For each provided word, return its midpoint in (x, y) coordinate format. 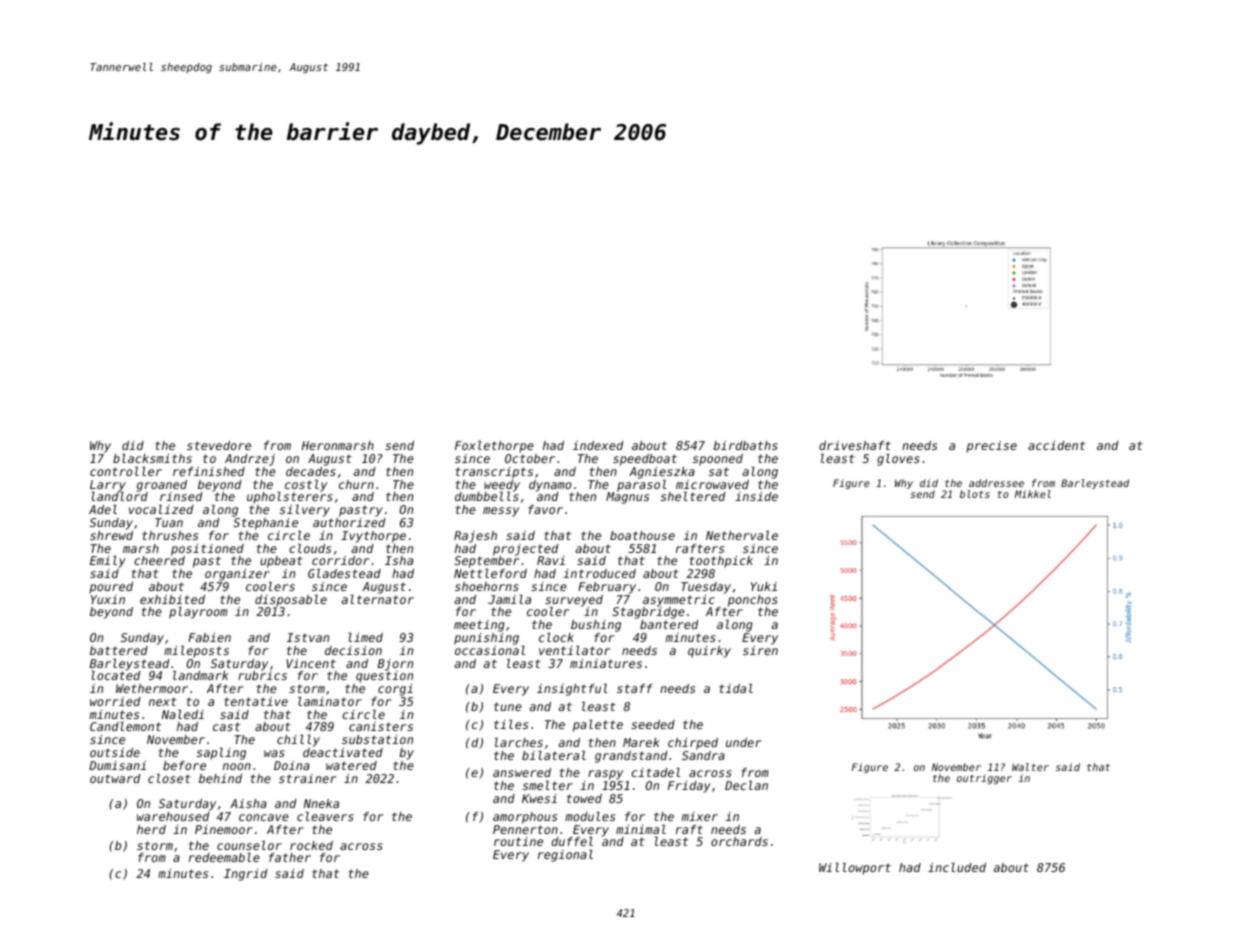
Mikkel (1033, 494)
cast (226, 726)
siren (760, 650)
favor (545, 509)
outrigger (984, 779)
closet (169, 778)
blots (975, 494)
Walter (1030, 767)
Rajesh (475, 537)
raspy (605, 775)
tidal (736, 688)
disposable (291, 601)
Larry (108, 486)
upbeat (281, 562)
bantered (669, 624)
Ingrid (246, 875)
